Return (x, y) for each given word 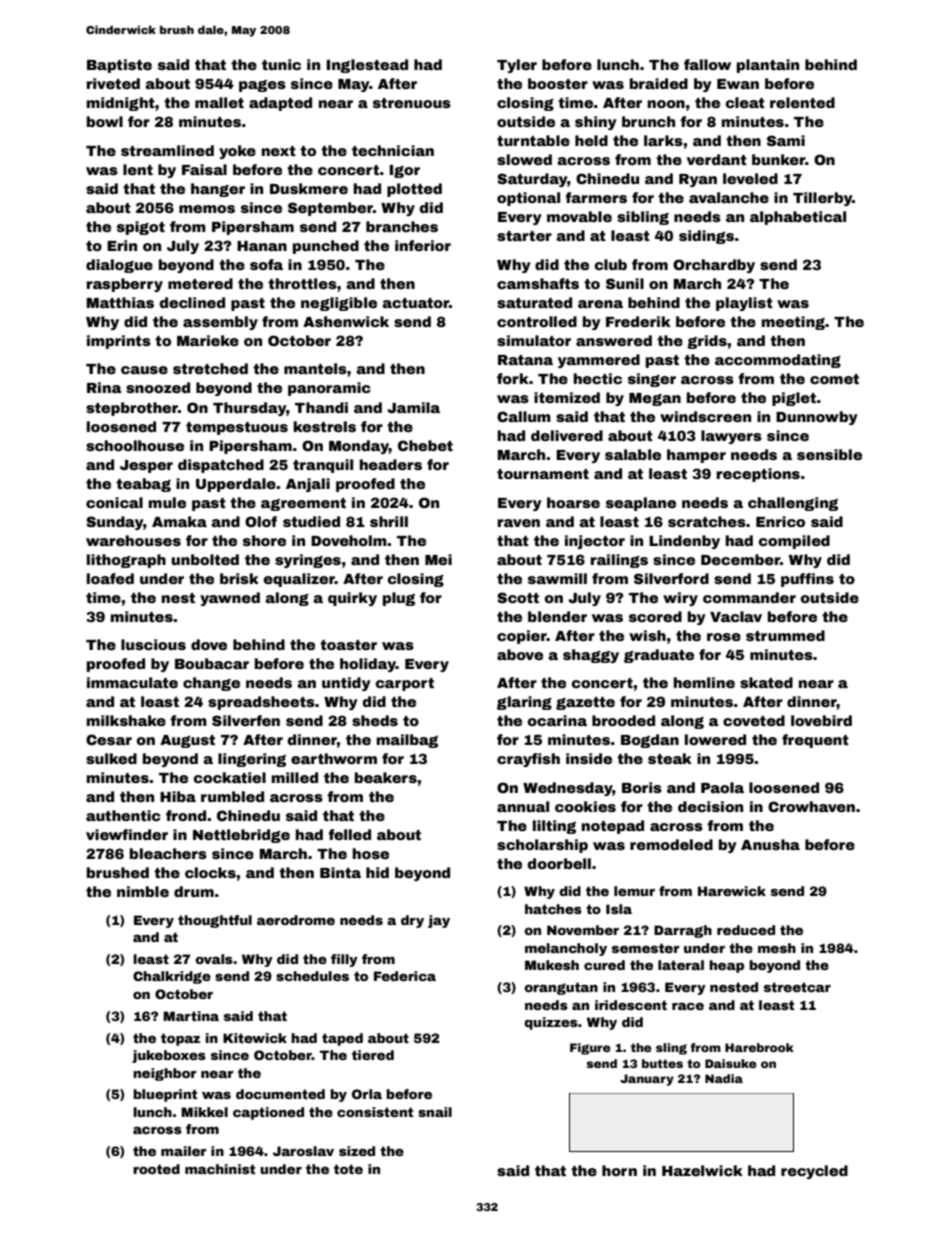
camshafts (538, 283)
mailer (184, 1151)
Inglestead (367, 66)
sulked (111, 758)
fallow (707, 64)
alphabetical (798, 218)
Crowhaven (811, 806)
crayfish (528, 760)
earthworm (334, 758)
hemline (704, 682)
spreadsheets (261, 703)
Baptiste (119, 66)
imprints (119, 342)
